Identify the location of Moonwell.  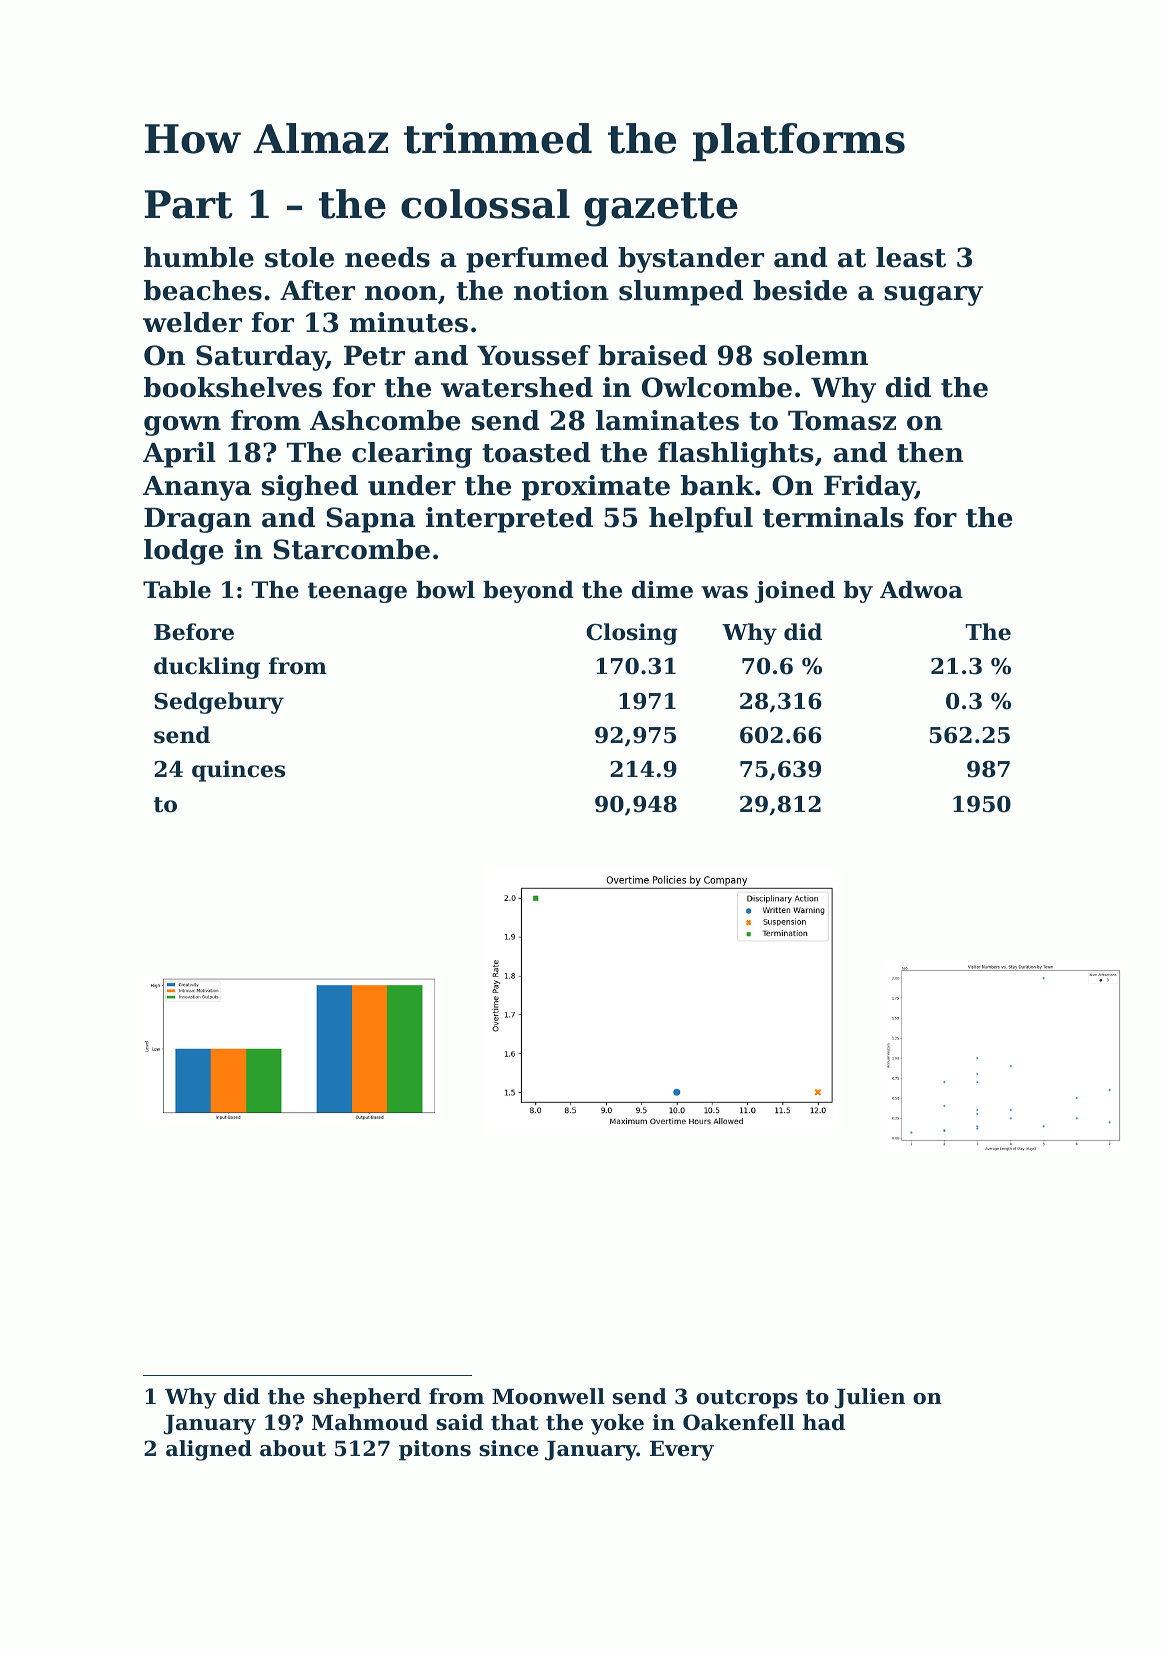
(548, 1396).
